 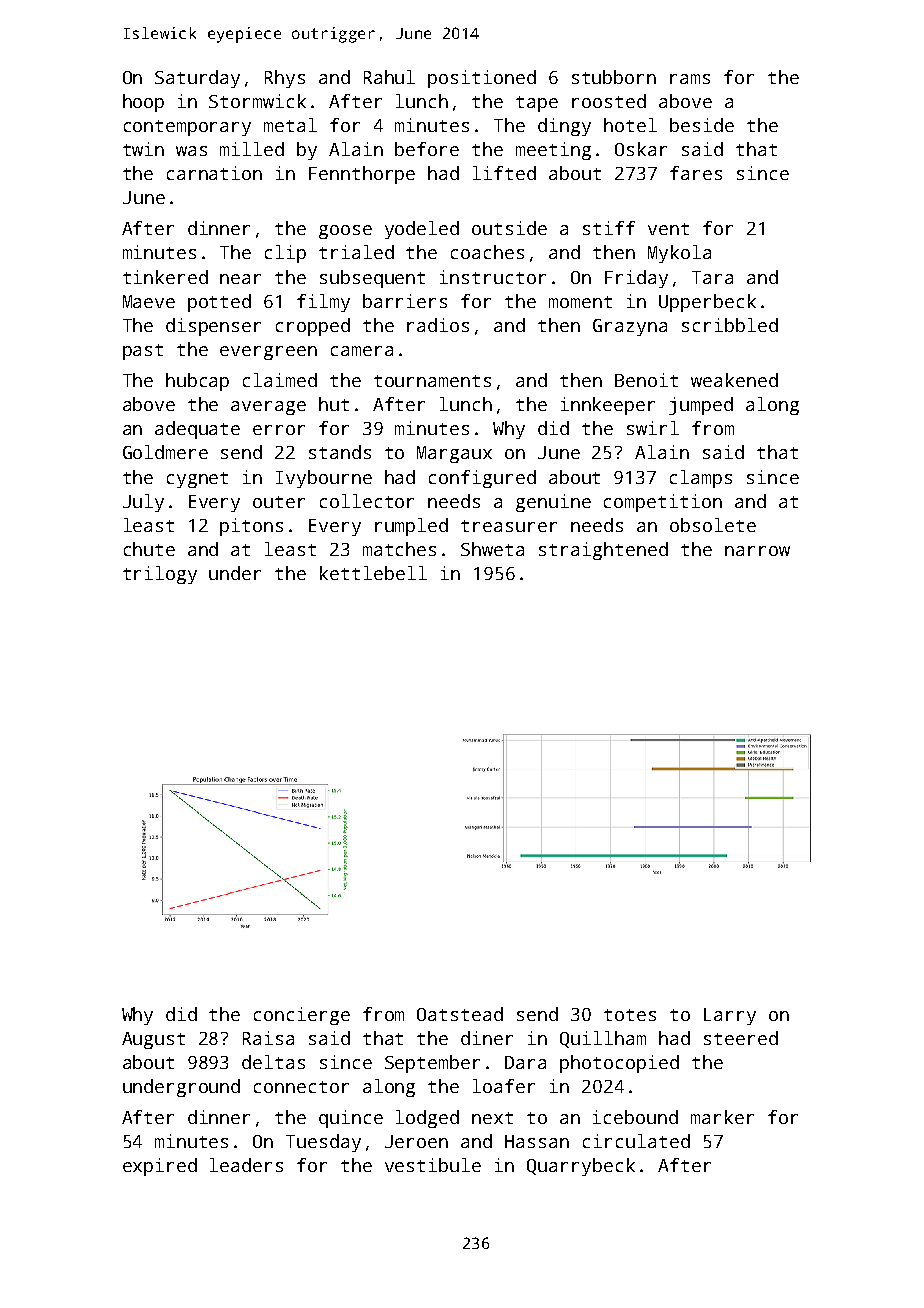 What do you see at coordinates (302, 1016) in the screenshot?
I see `concierge` at bounding box center [302, 1016].
